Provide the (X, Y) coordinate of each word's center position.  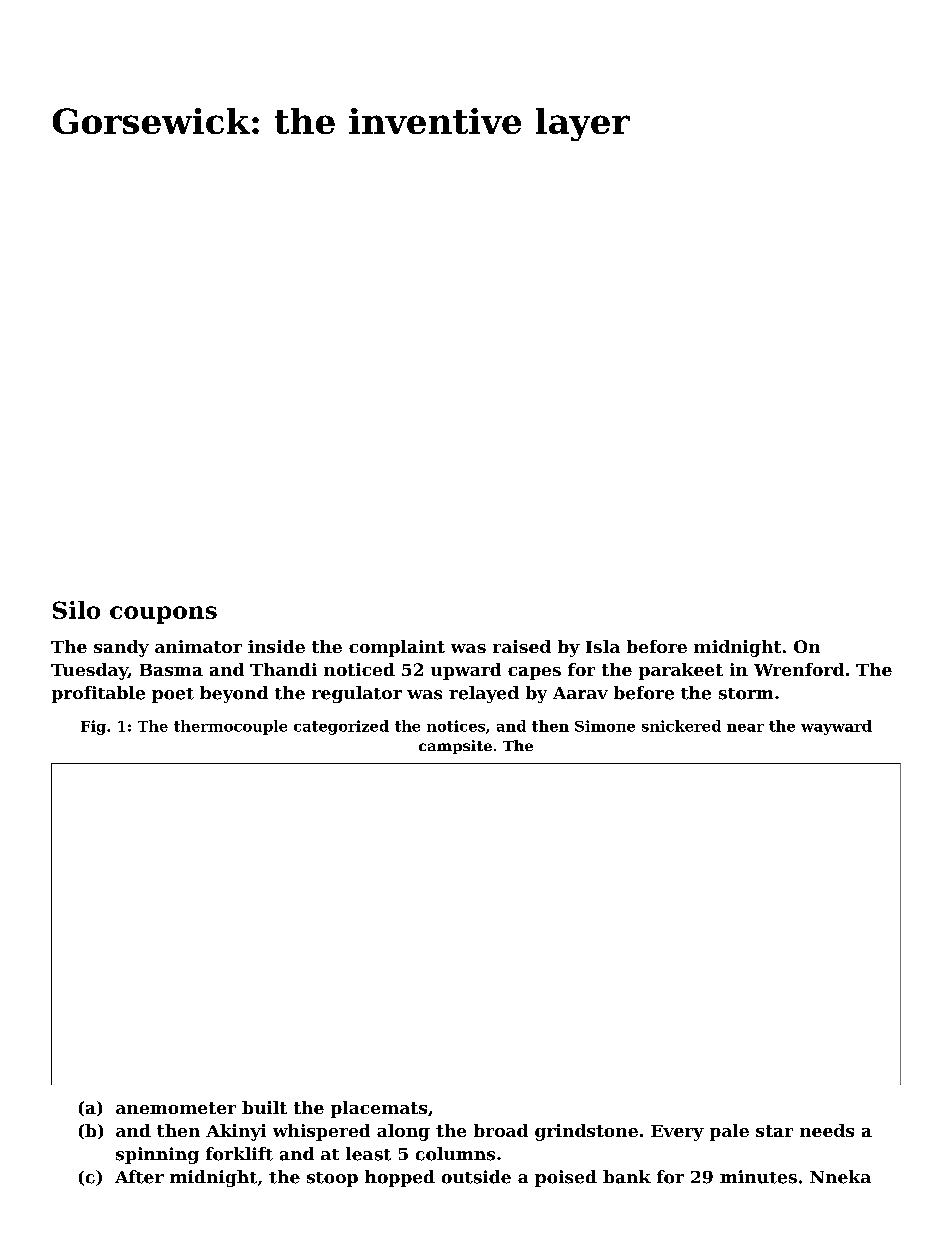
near (745, 728)
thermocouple (230, 727)
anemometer (176, 1108)
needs (827, 1130)
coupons (163, 615)
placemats (379, 1109)
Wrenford (799, 669)
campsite (455, 747)
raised (522, 646)
